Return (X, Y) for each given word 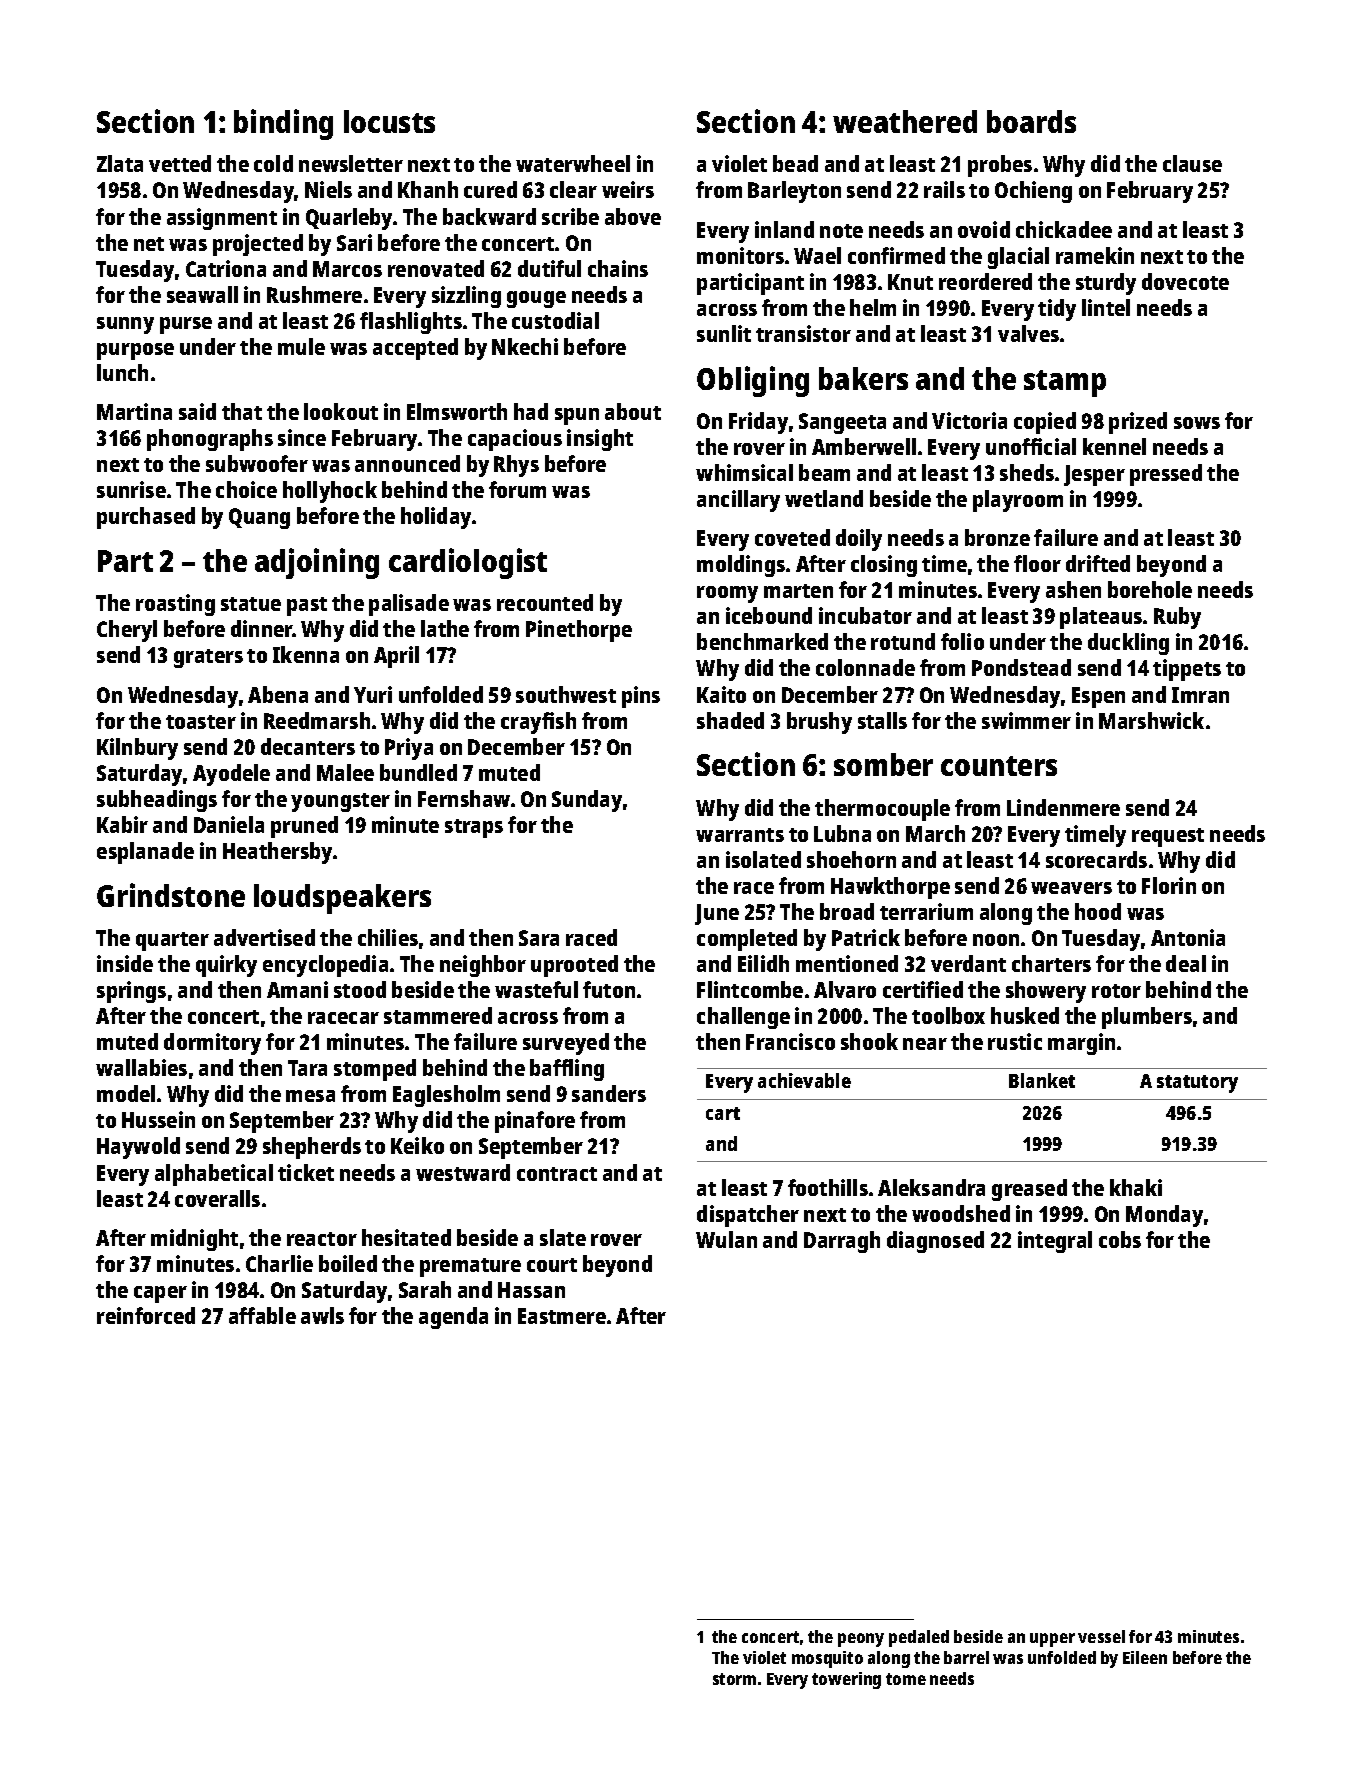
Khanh (428, 189)
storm (734, 1679)
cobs (1120, 1239)
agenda (453, 1318)
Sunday (587, 801)
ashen (1073, 589)
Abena (278, 694)
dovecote (1185, 281)
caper (160, 1294)
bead (795, 163)
